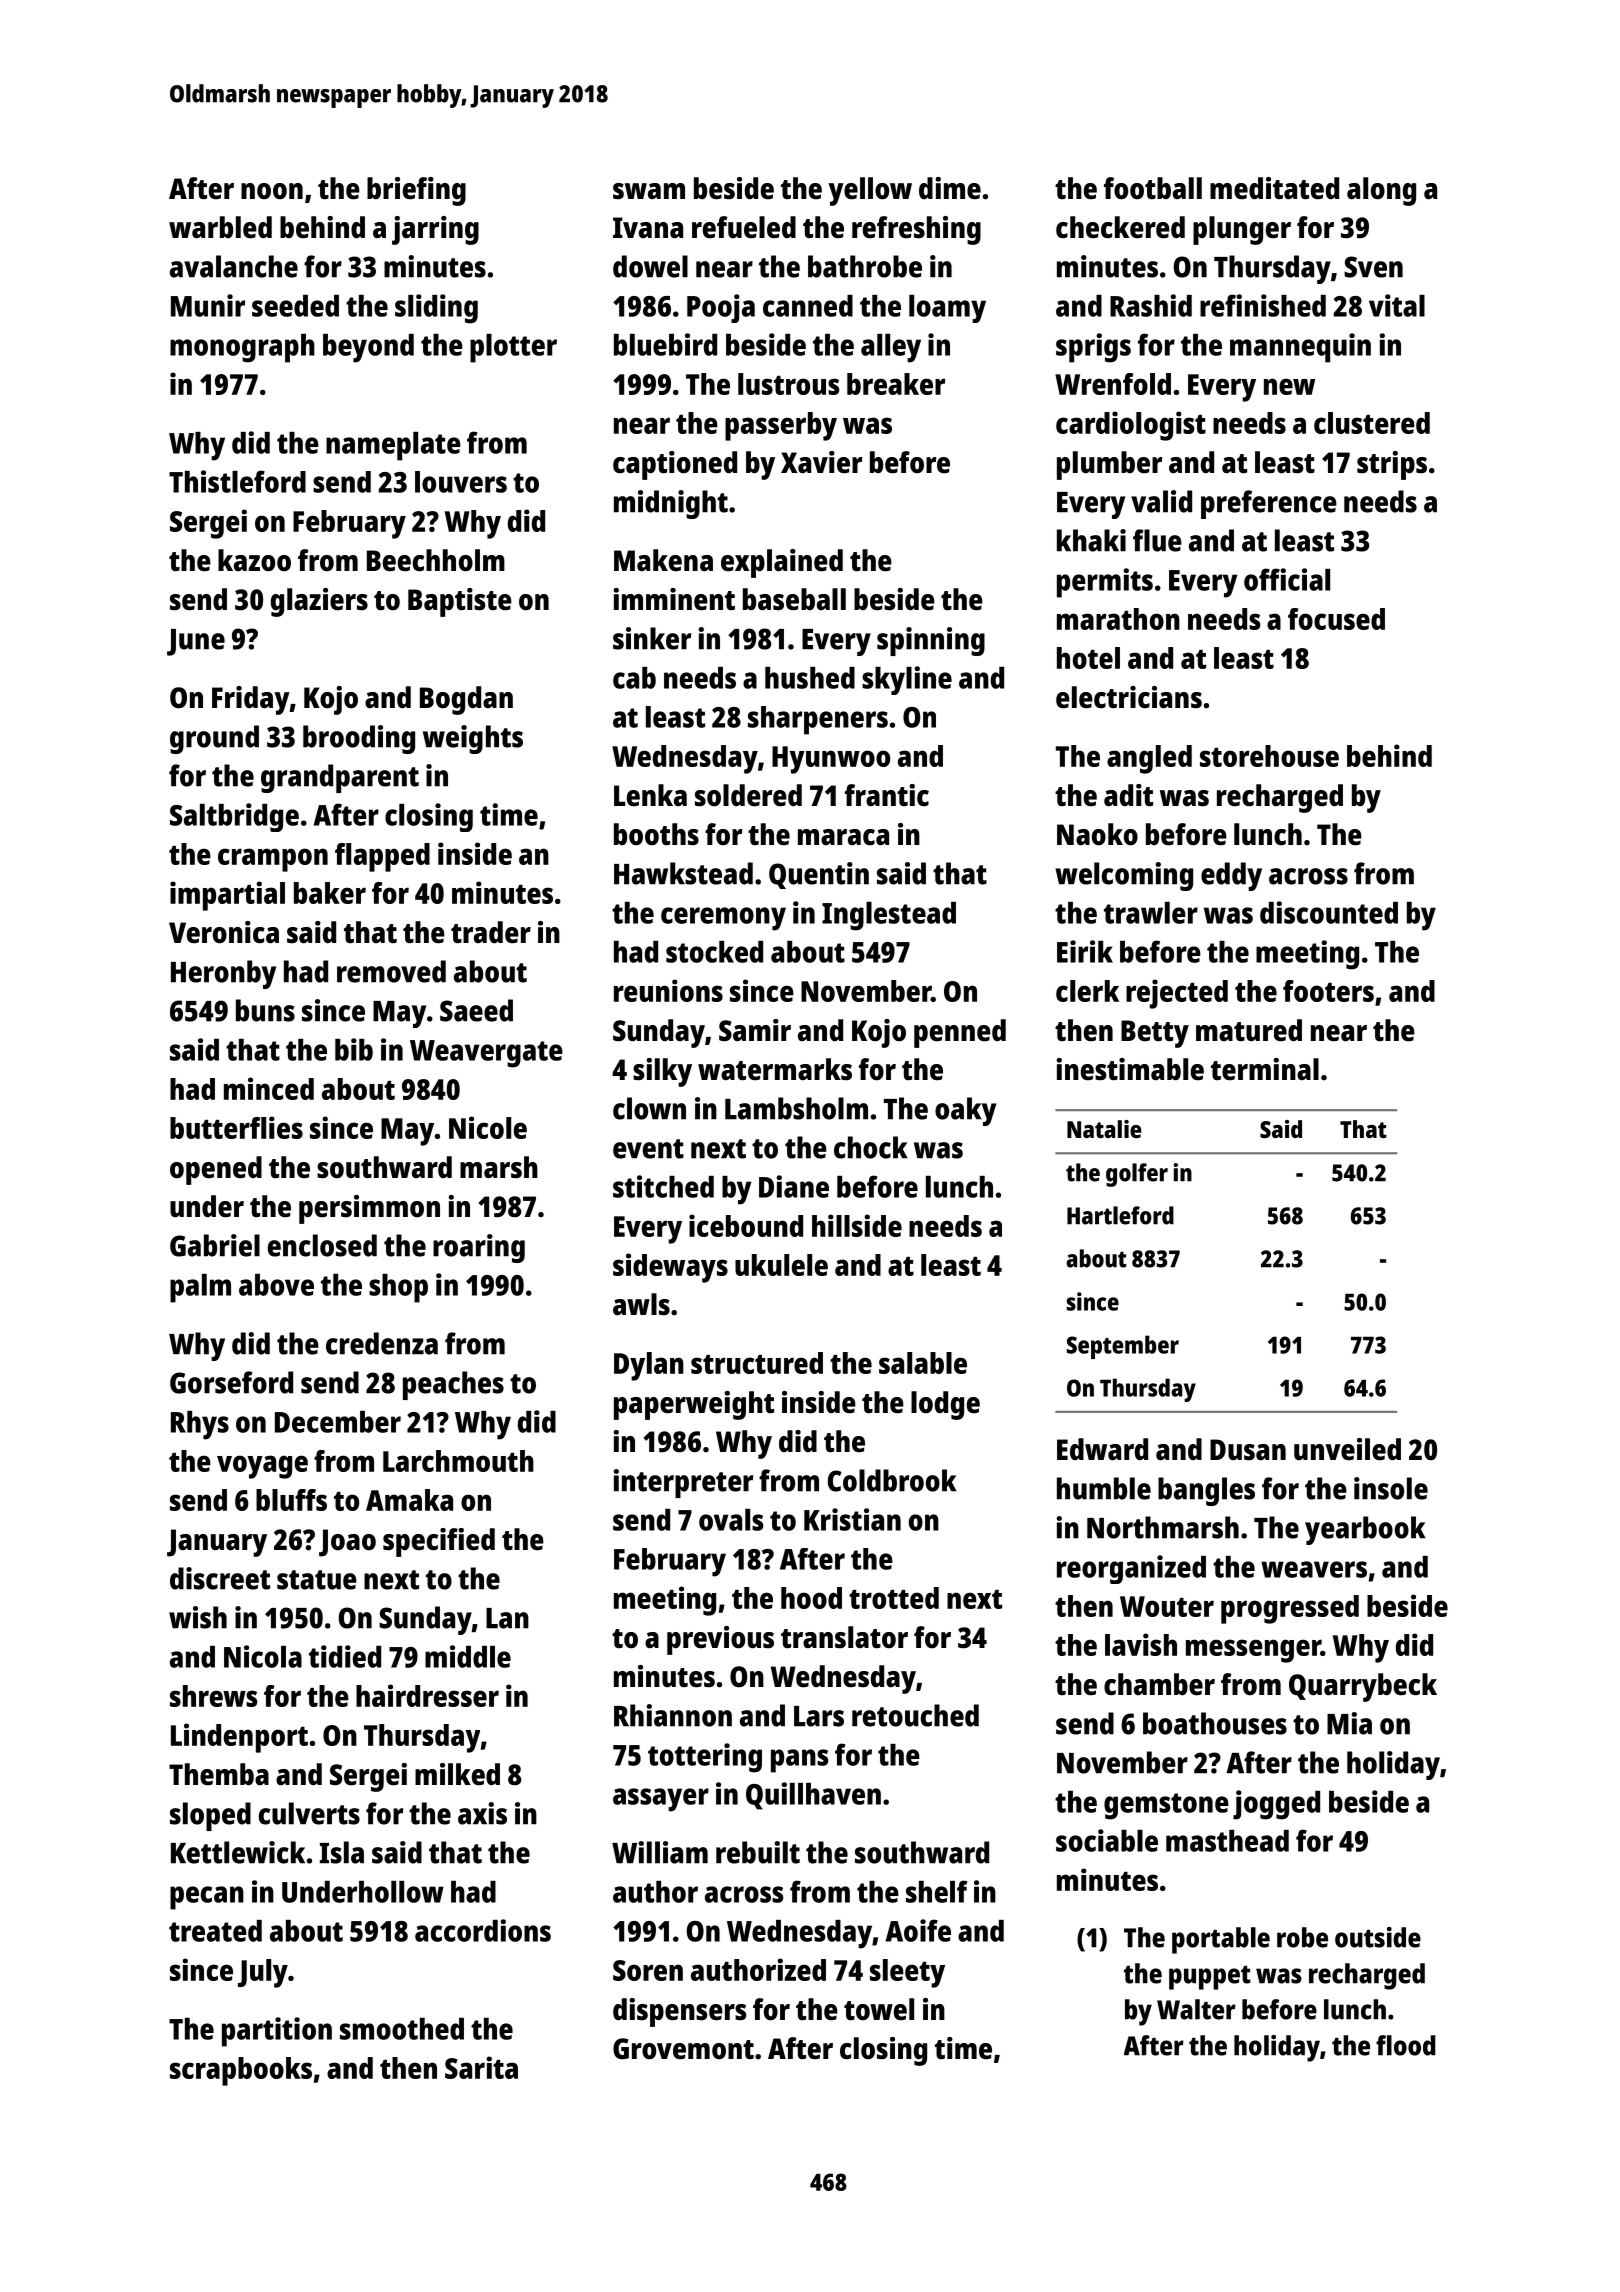 This screenshot has height=2292, width=1620. What do you see at coordinates (1130, 1069) in the screenshot?
I see `inestimable` at bounding box center [1130, 1069].
